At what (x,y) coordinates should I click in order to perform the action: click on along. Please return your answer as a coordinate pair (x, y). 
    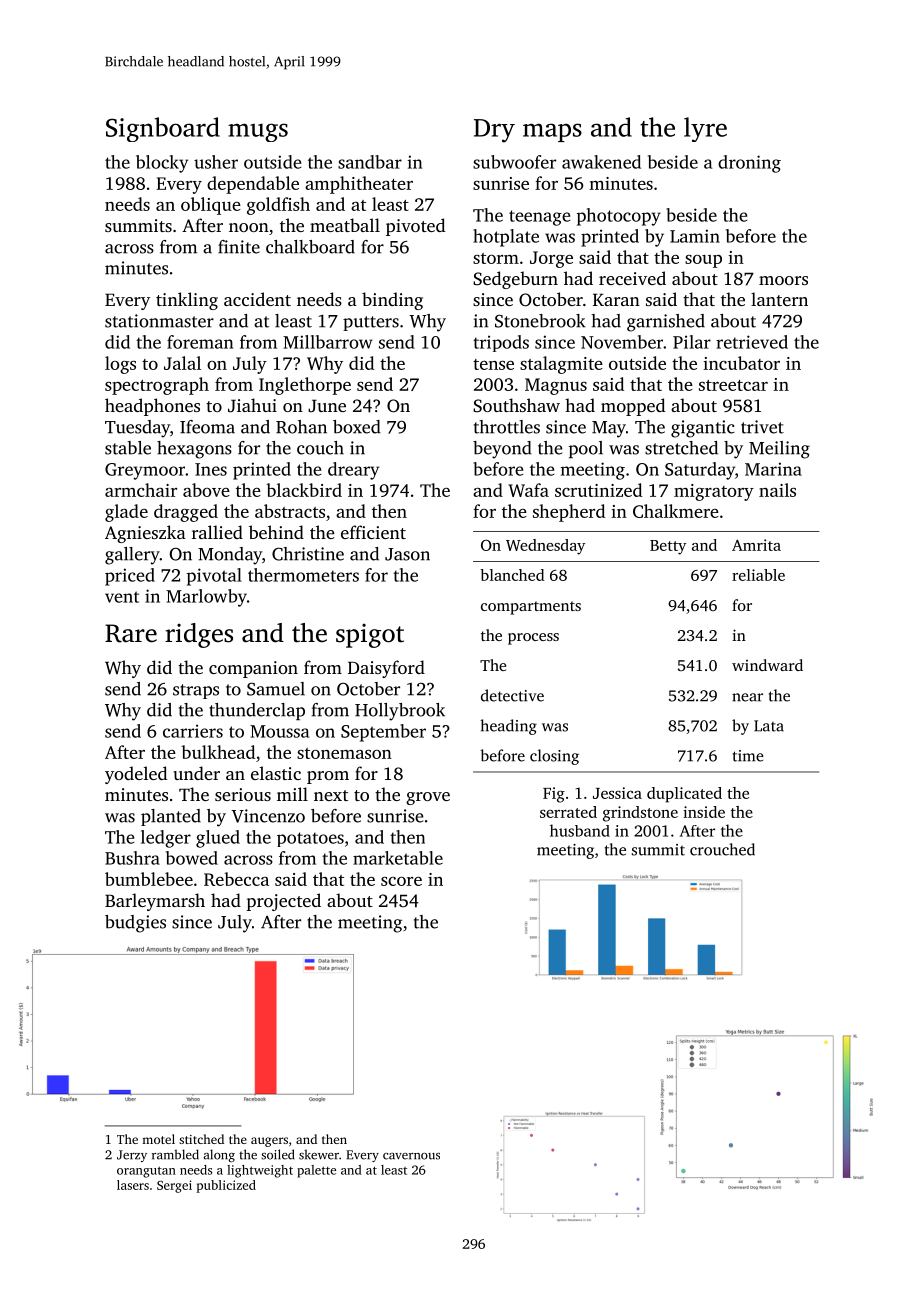
    Looking at the image, I should click on (219, 1155).
